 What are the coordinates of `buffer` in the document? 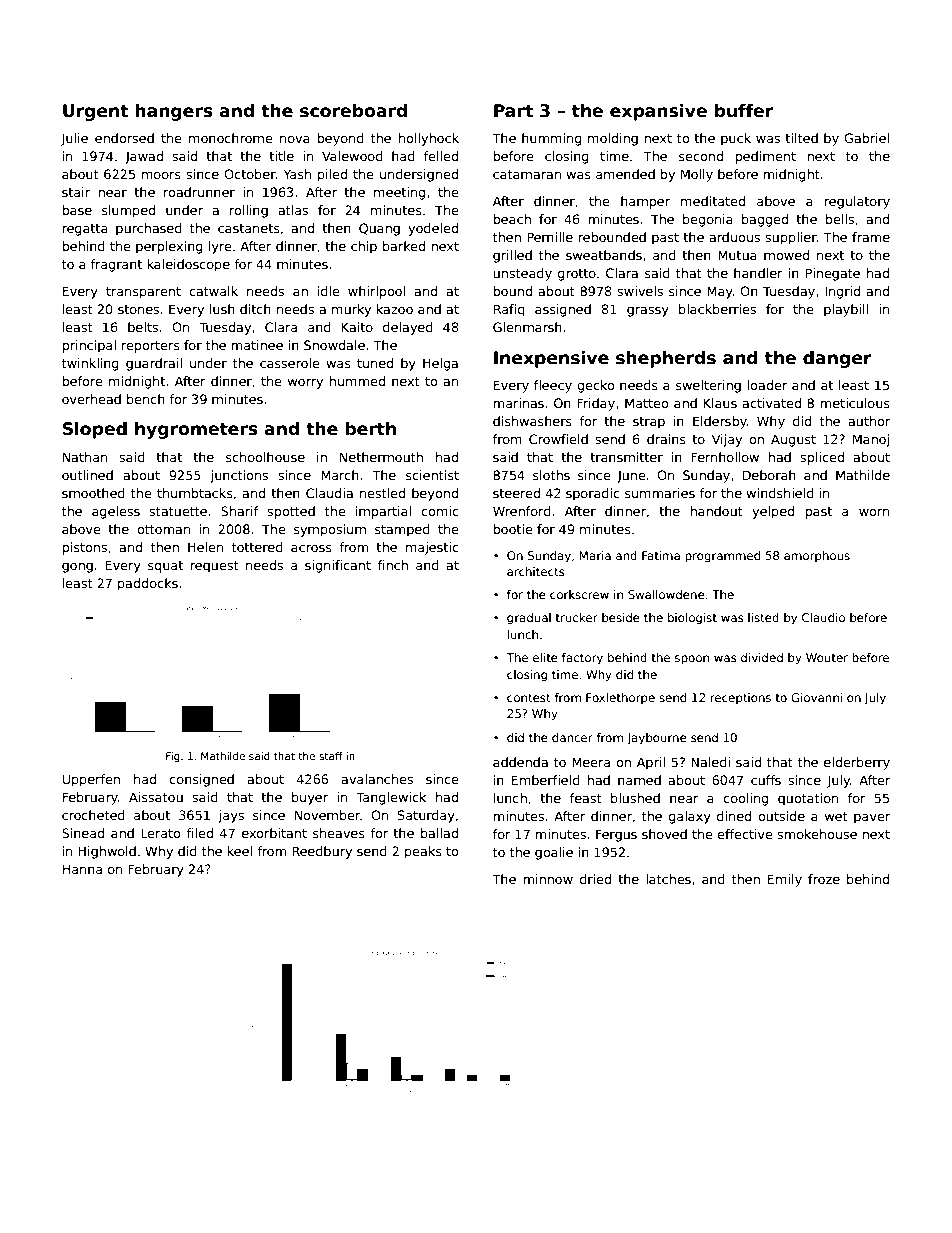 It's located at (744, 111).
